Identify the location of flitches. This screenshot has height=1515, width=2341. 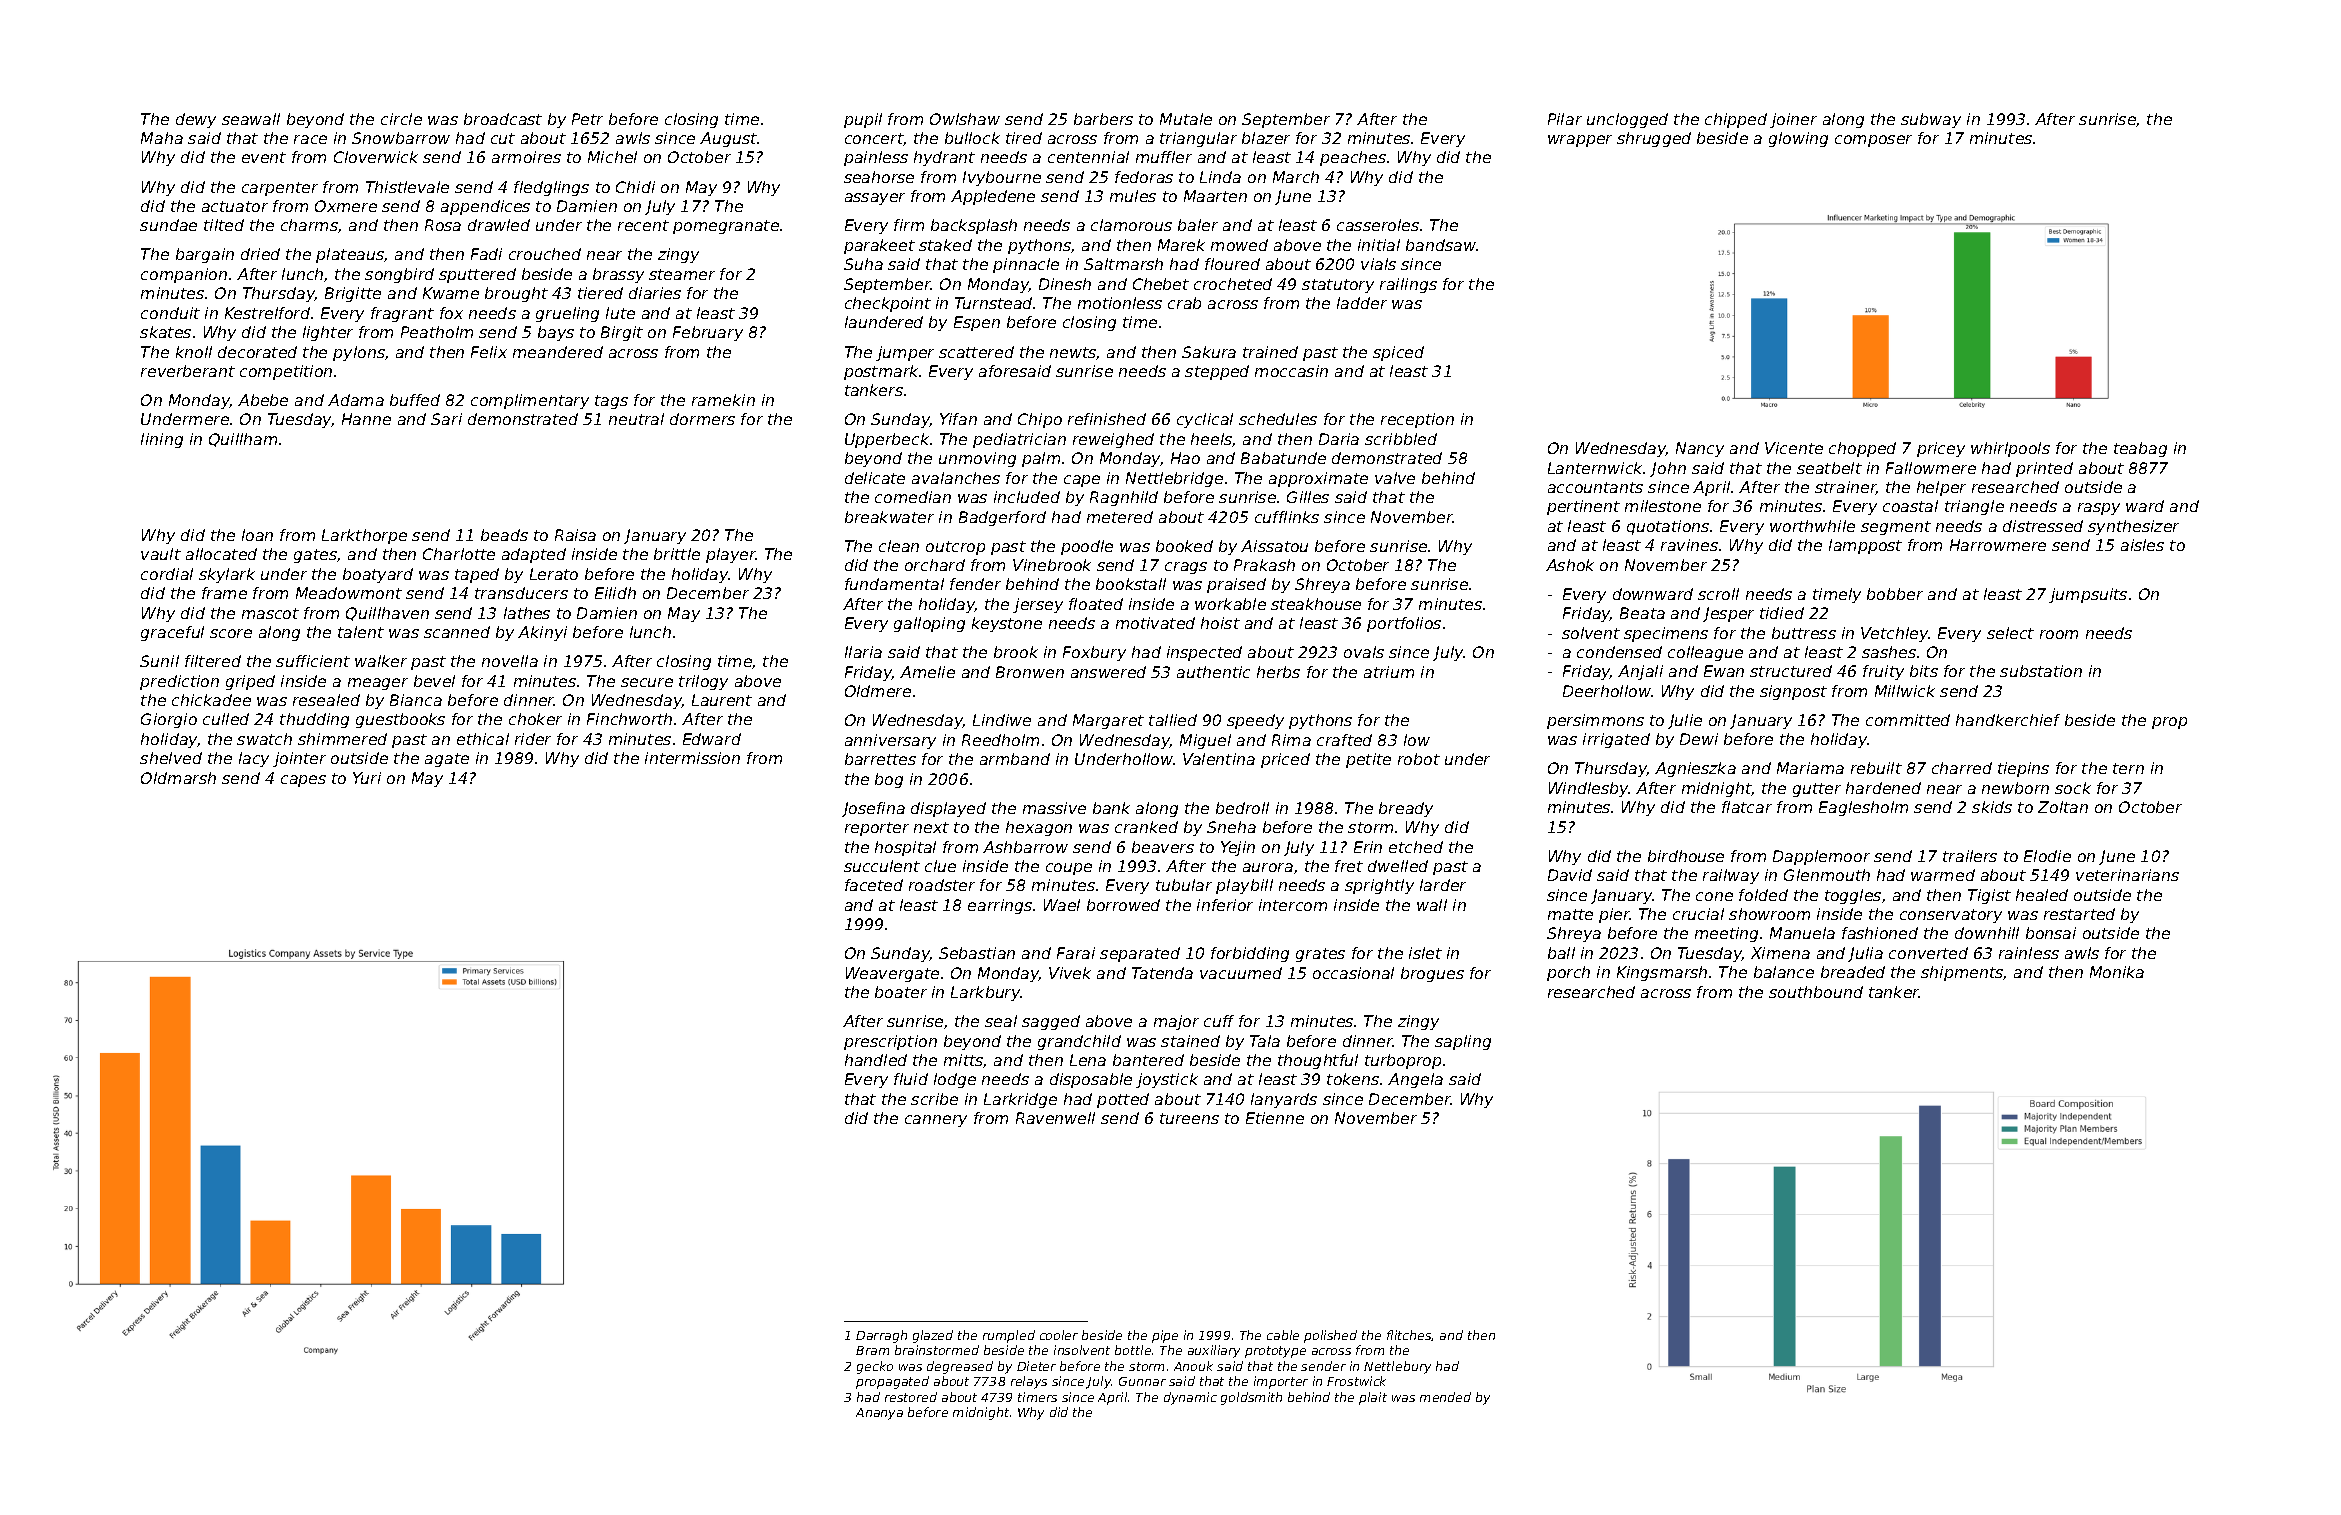
(1409, 1335).
